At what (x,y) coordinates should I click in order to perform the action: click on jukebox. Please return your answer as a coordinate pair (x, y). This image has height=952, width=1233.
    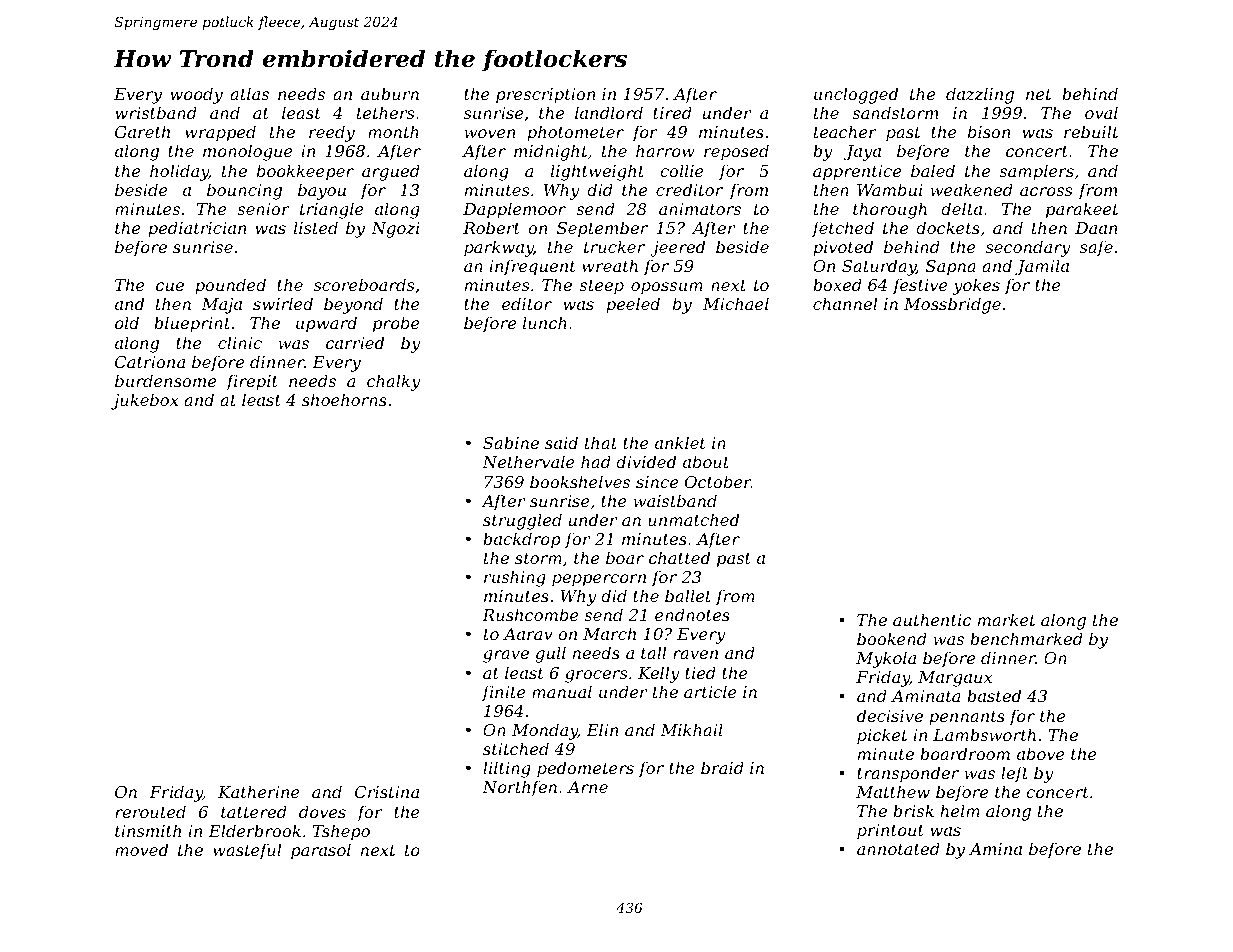
    Looking at the image, I should click on (144, 401).
